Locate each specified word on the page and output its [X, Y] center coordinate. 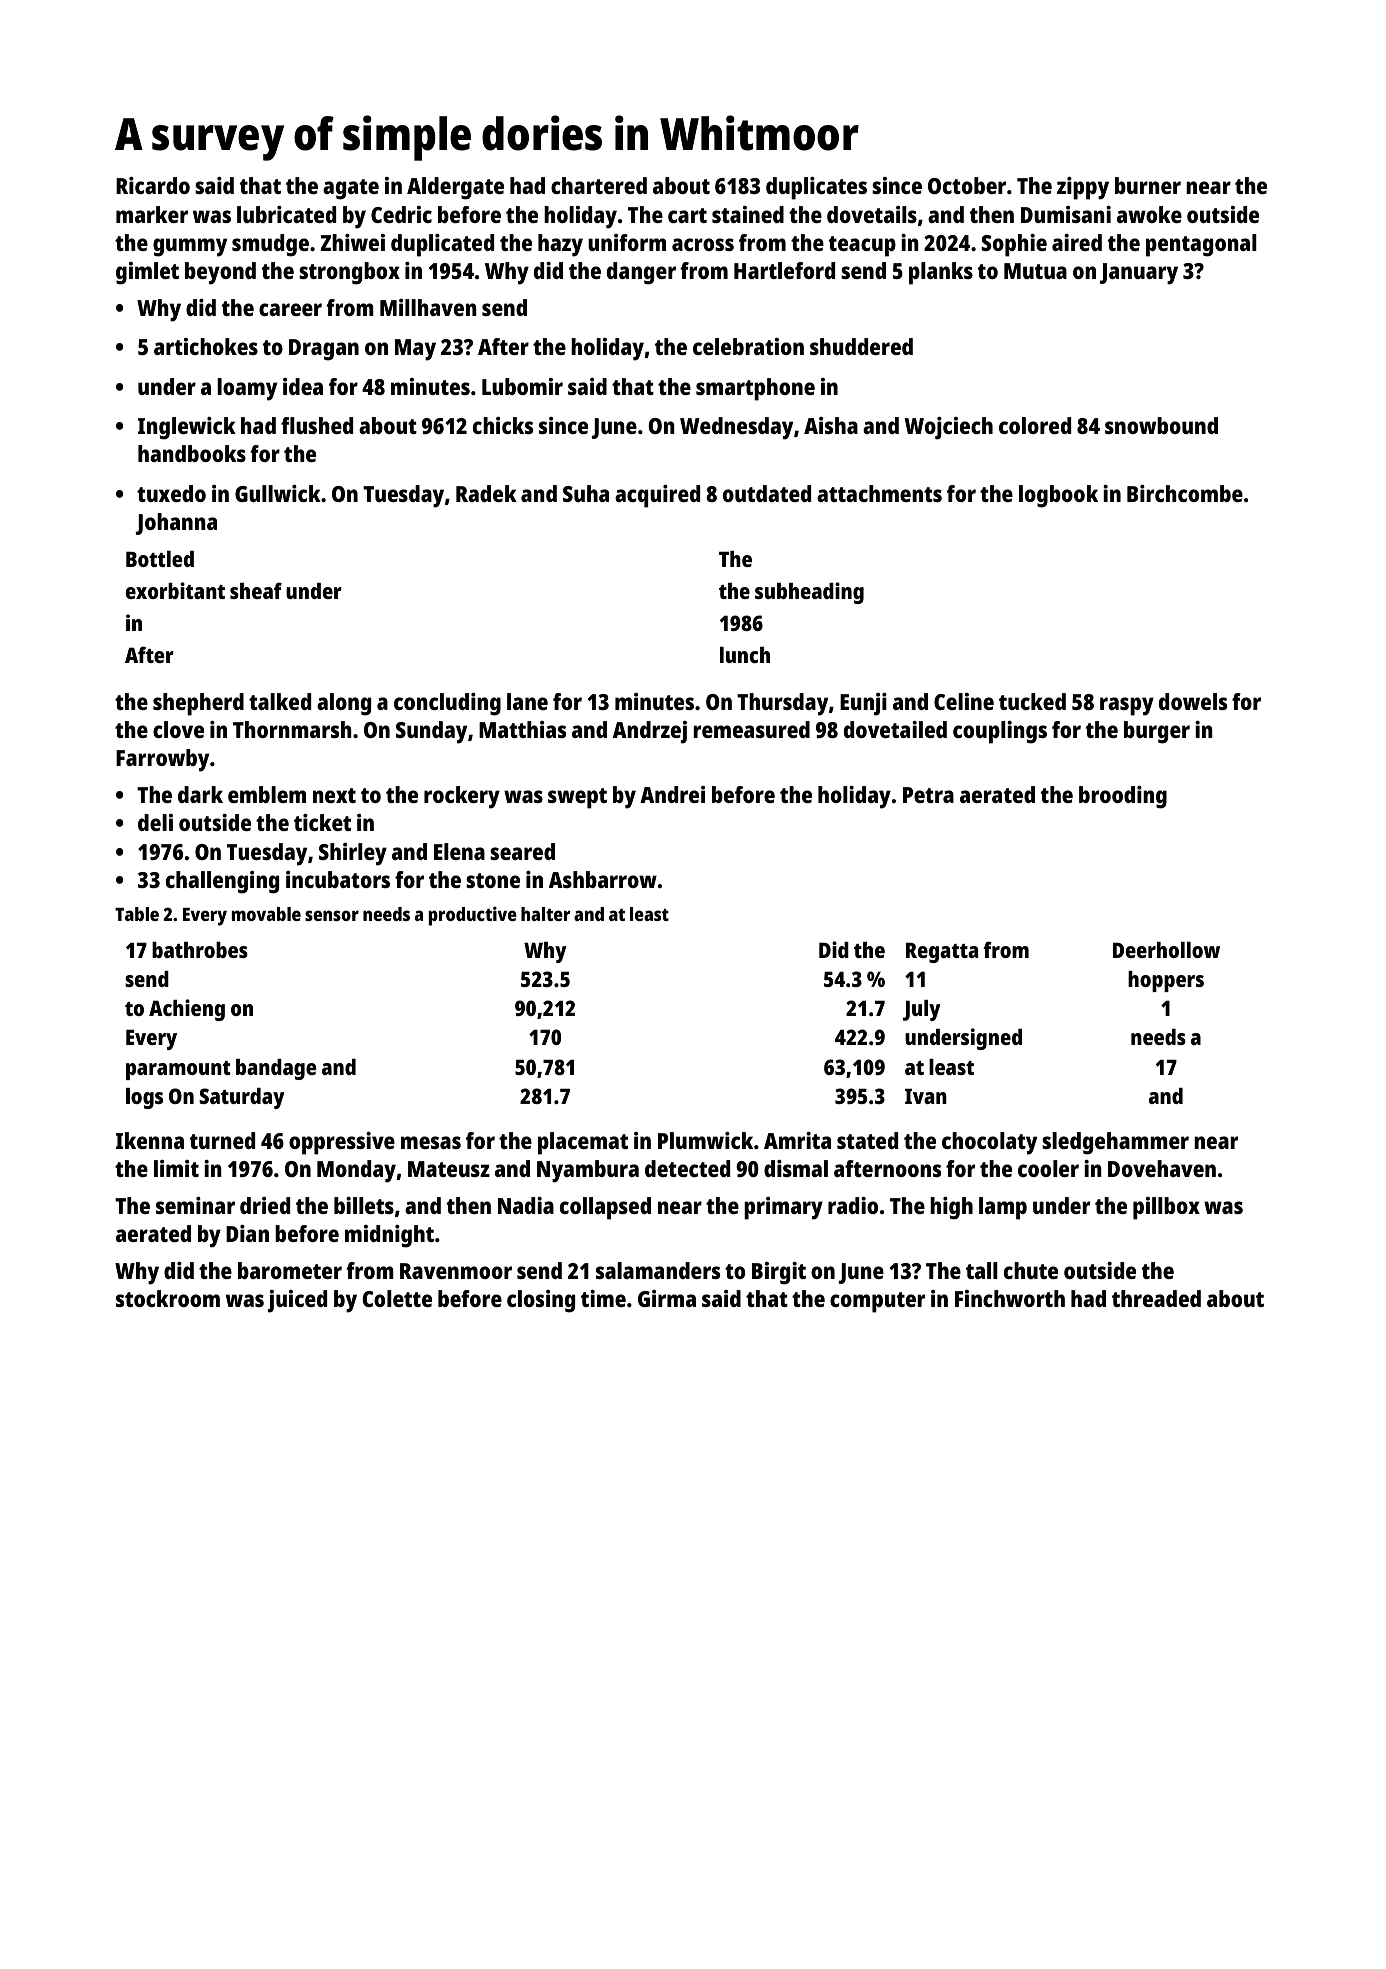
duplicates [816, 188]
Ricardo [153, 185]
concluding [447, 704]
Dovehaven [1162, 1168]
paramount [178, 1070]
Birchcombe [1185, 493]
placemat [583, 1143]
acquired [657, 496]
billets [364, 1205]
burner [1148, 185]
